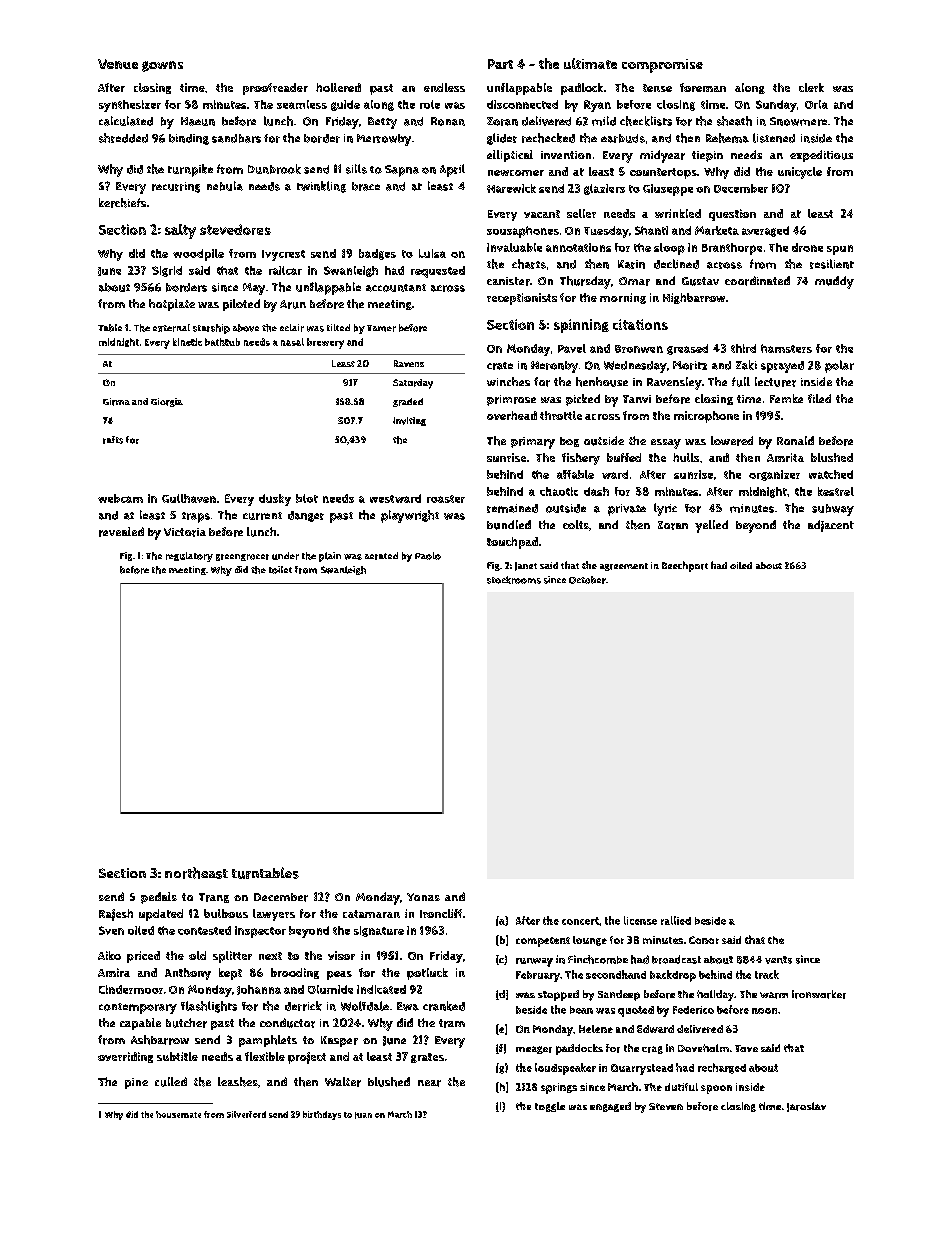 This image has width=952, height=1233. Describe the element at coordinates (452, 1023) in the image. I see `tram` at that location.
